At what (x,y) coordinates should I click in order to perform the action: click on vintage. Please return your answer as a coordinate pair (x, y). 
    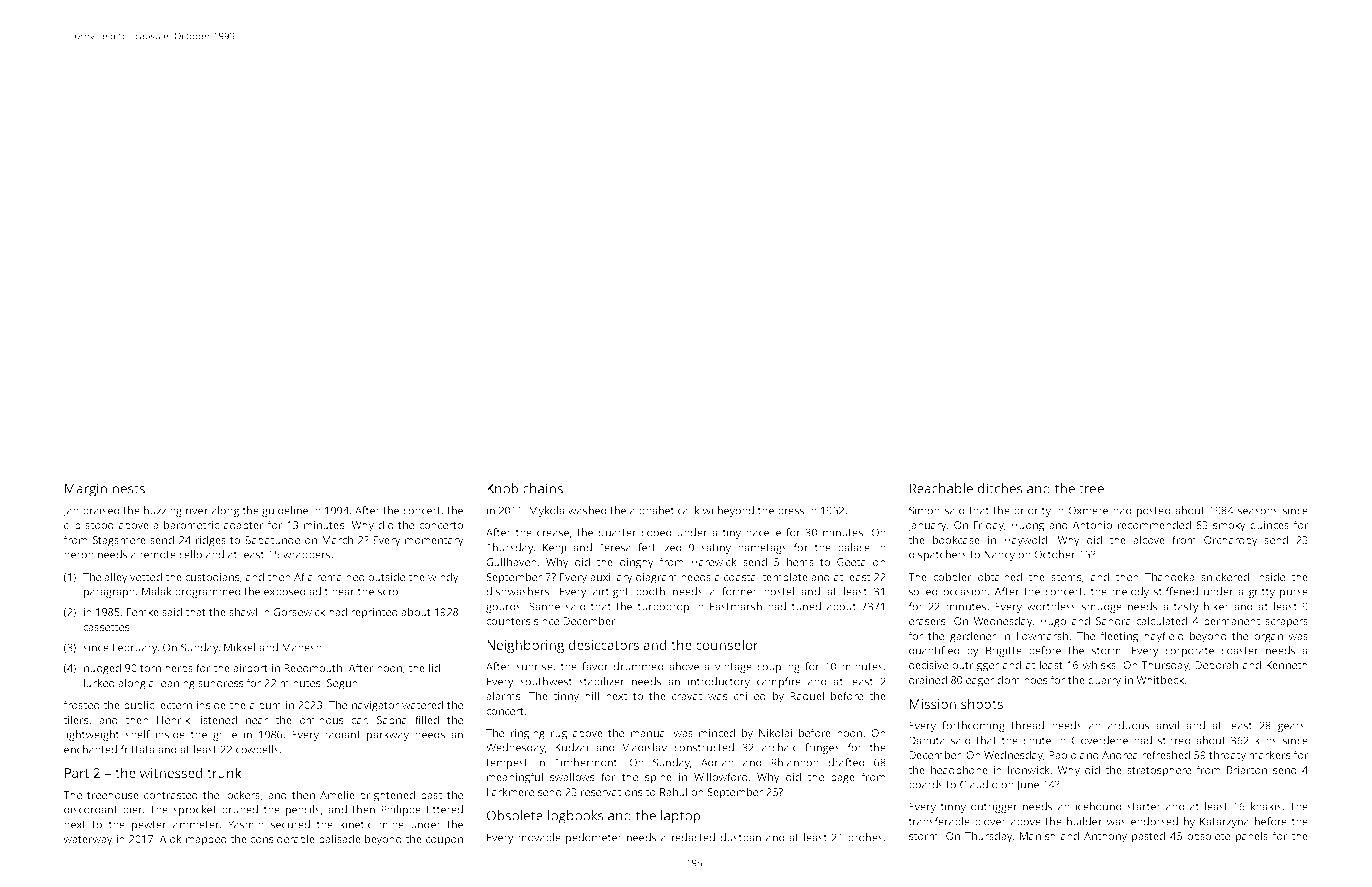
    Looking at the image, I should click on (733, 667).
